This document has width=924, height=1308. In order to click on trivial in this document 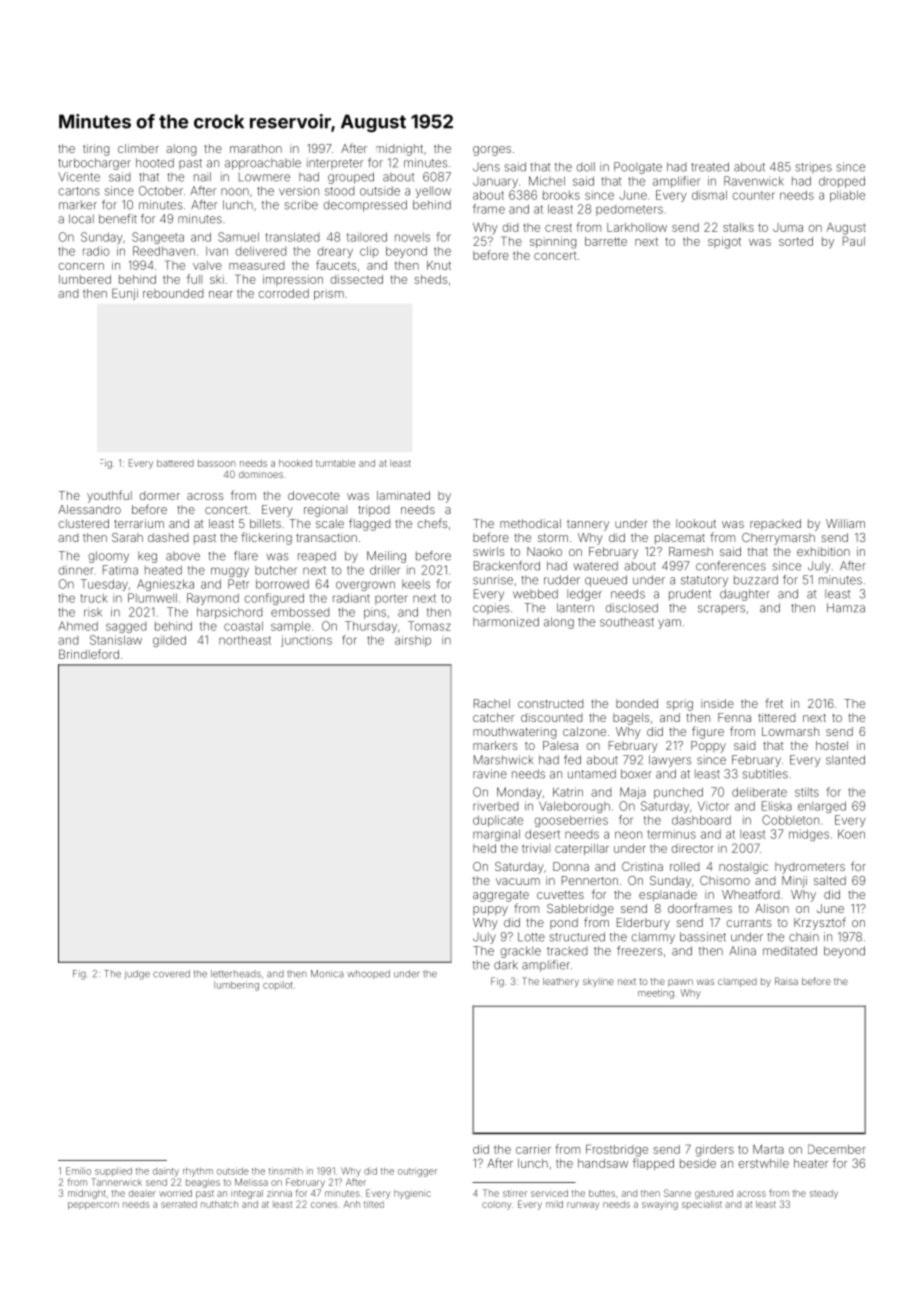, I will do `click(536, 848)`.
